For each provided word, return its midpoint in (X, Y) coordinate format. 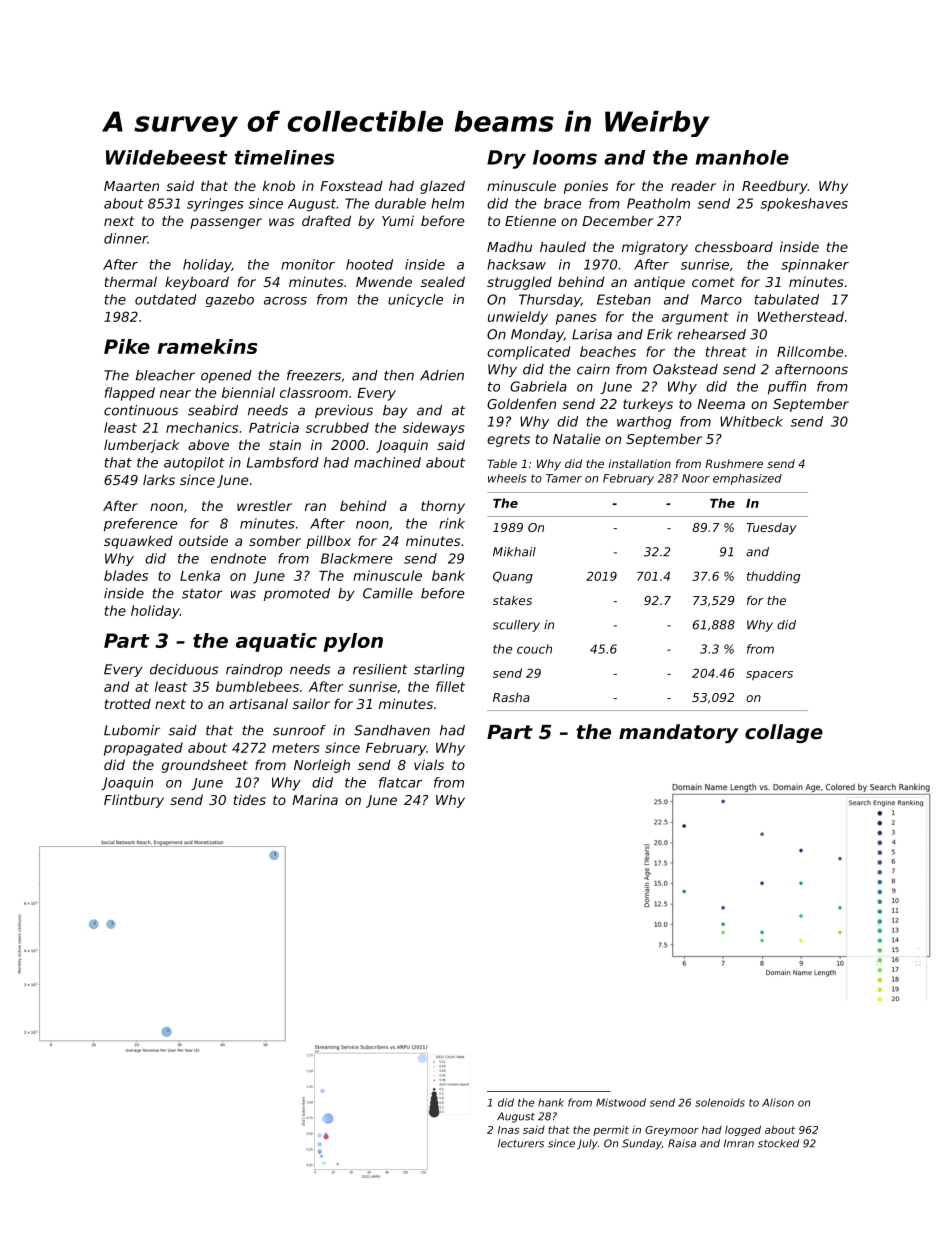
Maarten (131, 186)
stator (202, 593)
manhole (742, 157)
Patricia (274, 427)
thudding (773, 577)
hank (551, 1102)
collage (784, 733)
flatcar (400, 782)
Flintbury (134, 801)
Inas (508, 1130)
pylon (353, 642)
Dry (506, 159)
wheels (507, 478)
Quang (513, 577)
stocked (778, 1143)
